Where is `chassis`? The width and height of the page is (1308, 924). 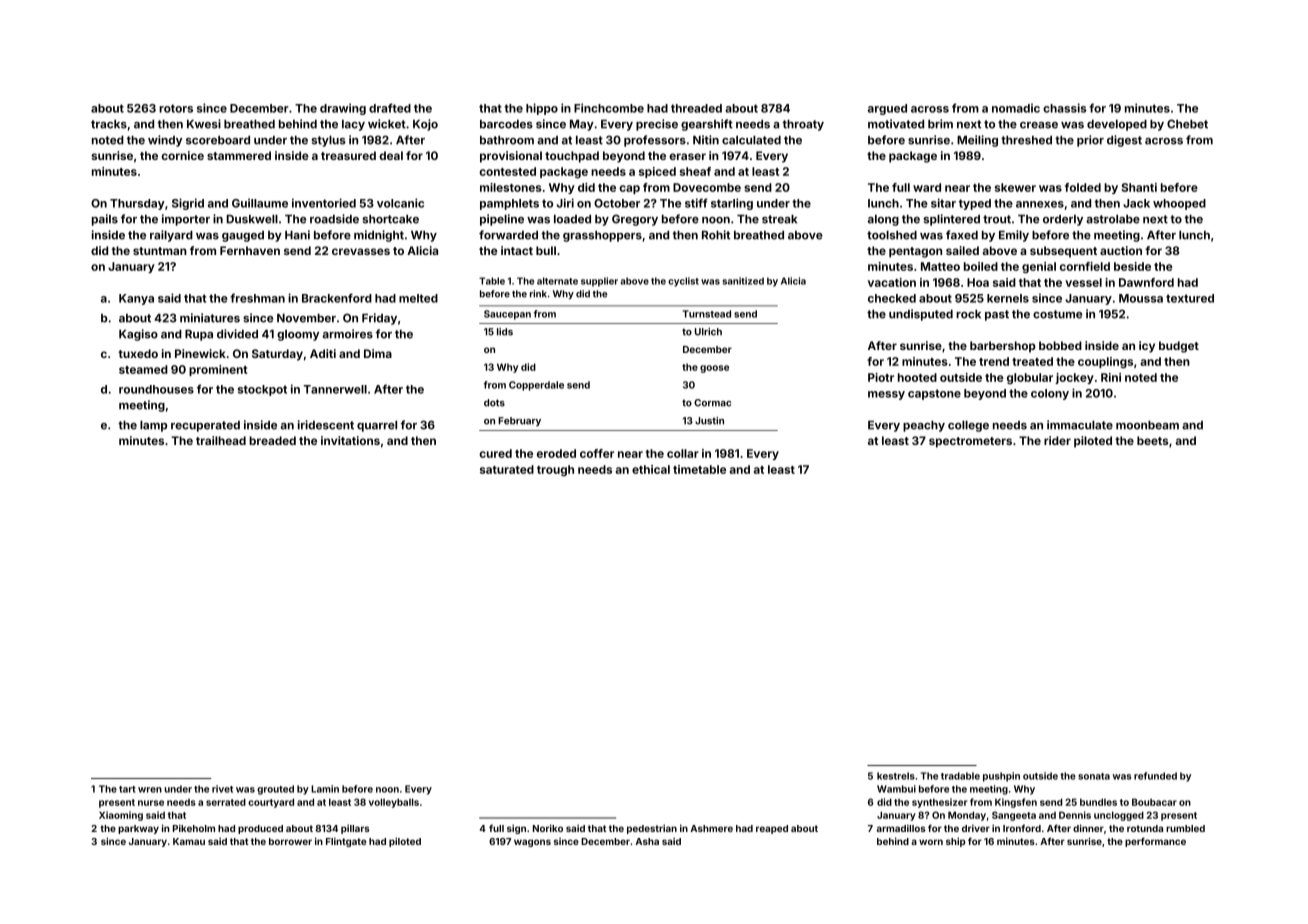
chassis is located at coordinates (1064, 108).
